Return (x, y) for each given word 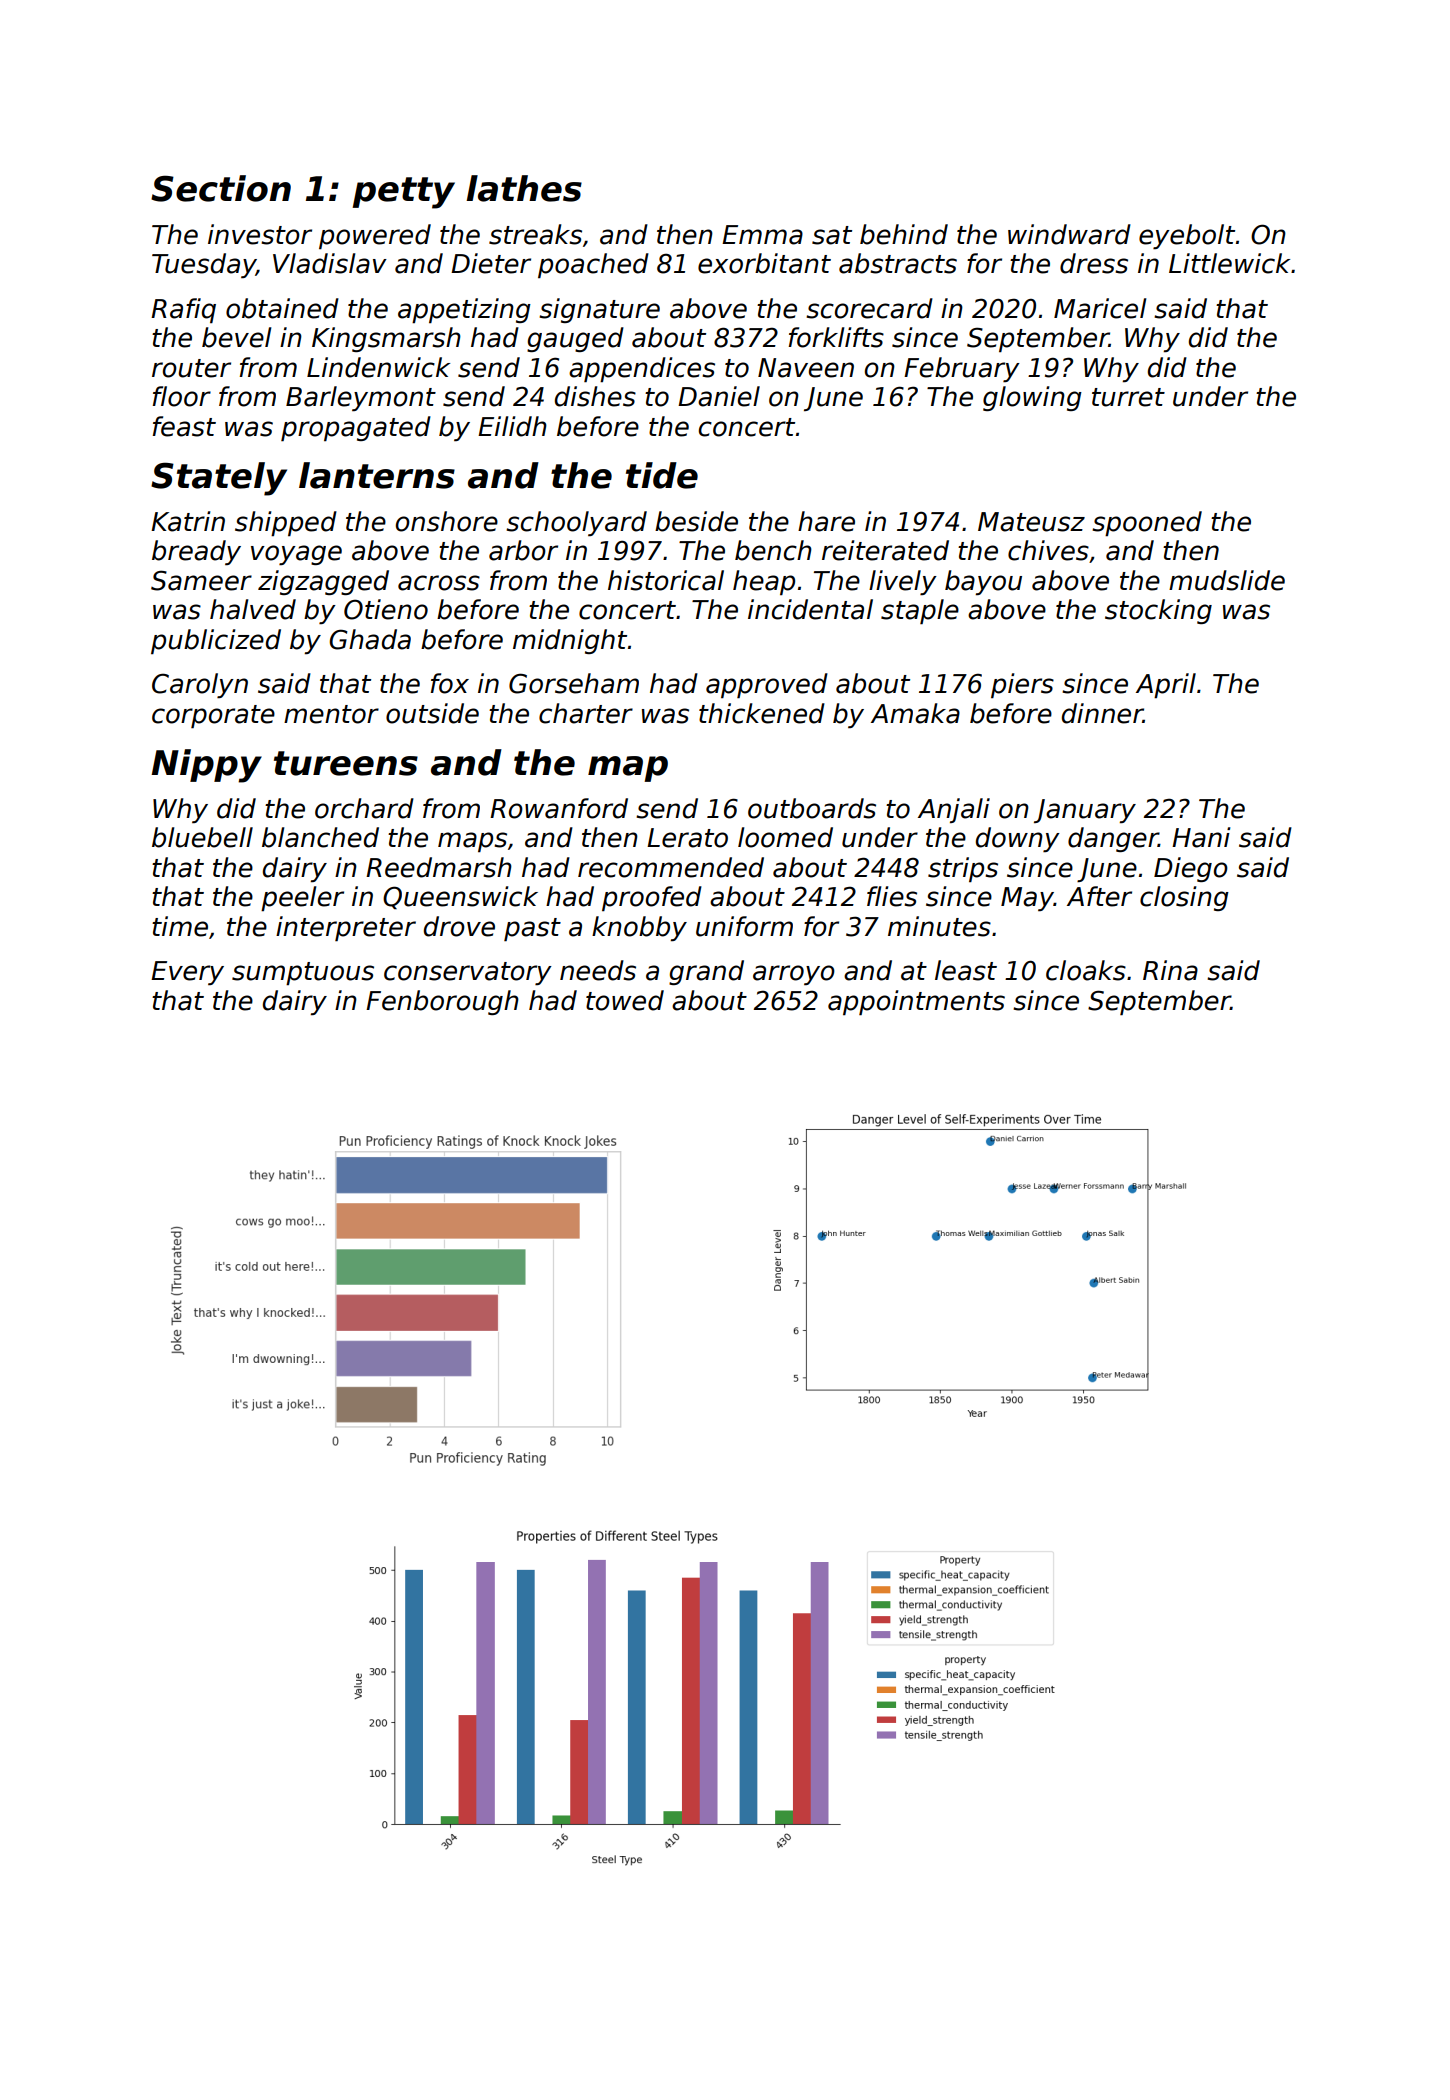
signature (599, 310)
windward (1069, 234)
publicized (216, 641)
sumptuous (303, 973)
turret (1128, 397)
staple (920, 612)
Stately (219, 479)
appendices (642, 370)
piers (1022, 685)
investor (260, 234)
